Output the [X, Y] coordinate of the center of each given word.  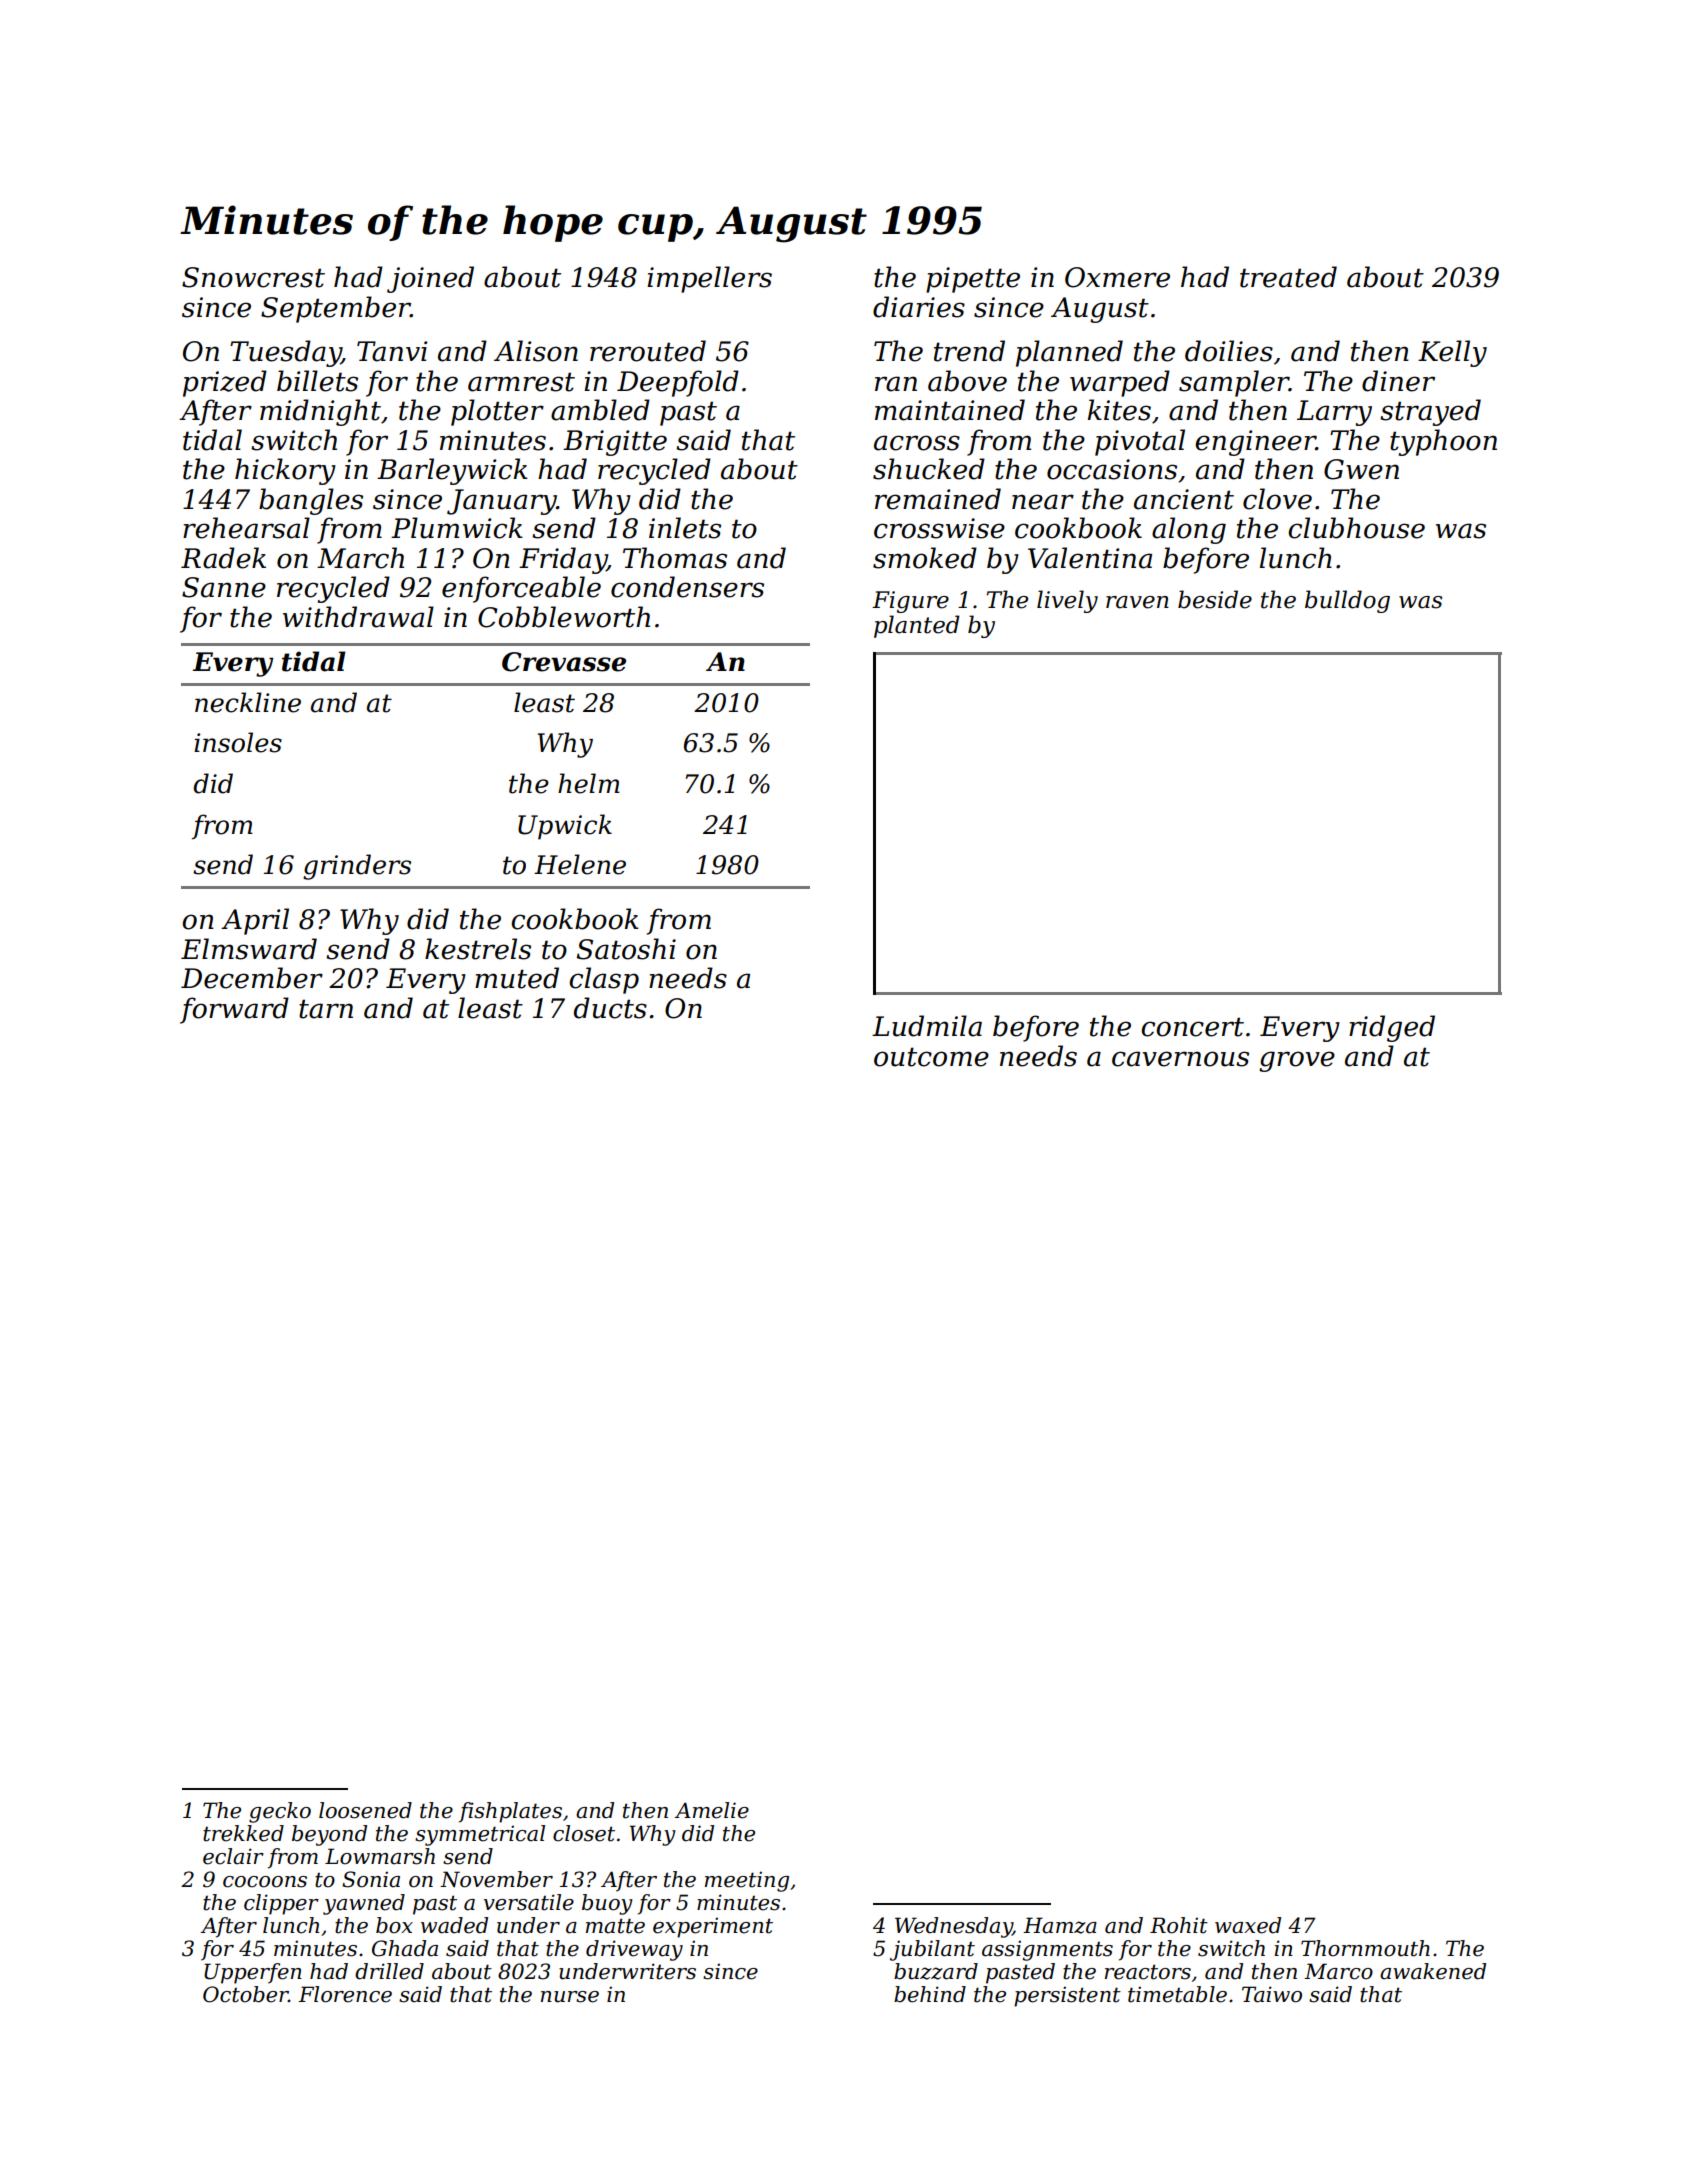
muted [517, 978]
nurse [570, 1997]
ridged [1392, 1028]
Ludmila [927, 1026]
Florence [345, 1994]
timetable [1177, 1994]
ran [896, 384]
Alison [536, 351]
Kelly [1452, 353]
